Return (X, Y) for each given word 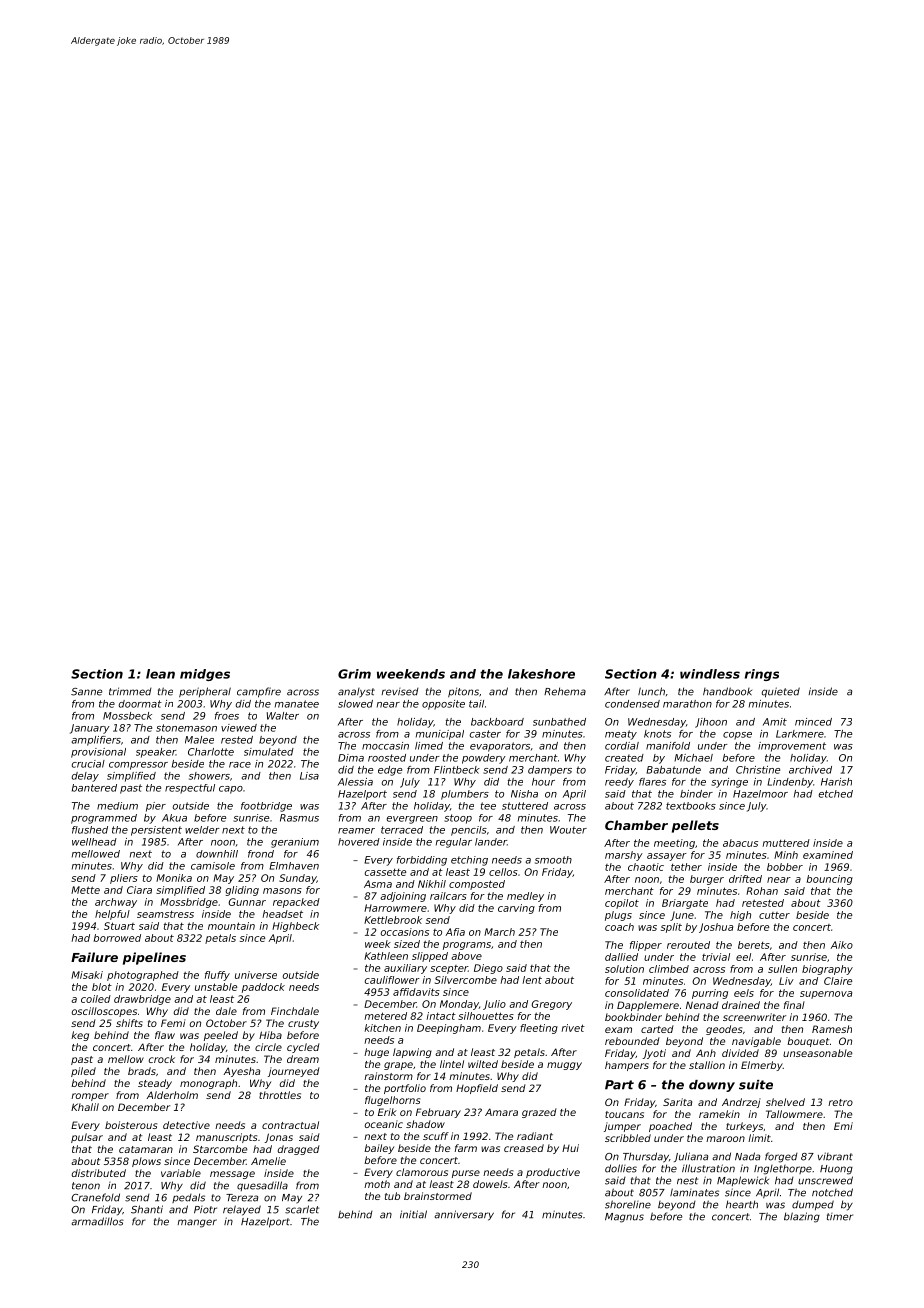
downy (712, 1086)
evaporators (500, 747)
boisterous (131, 1125)
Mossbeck (127, 716)
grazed (539, 1113)
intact (441, 1016)
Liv (786, 981)
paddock (263, 988)
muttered (786, 843)
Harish (836, 782)
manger (197, 1223)
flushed (90, 830)
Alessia (355, 782)
